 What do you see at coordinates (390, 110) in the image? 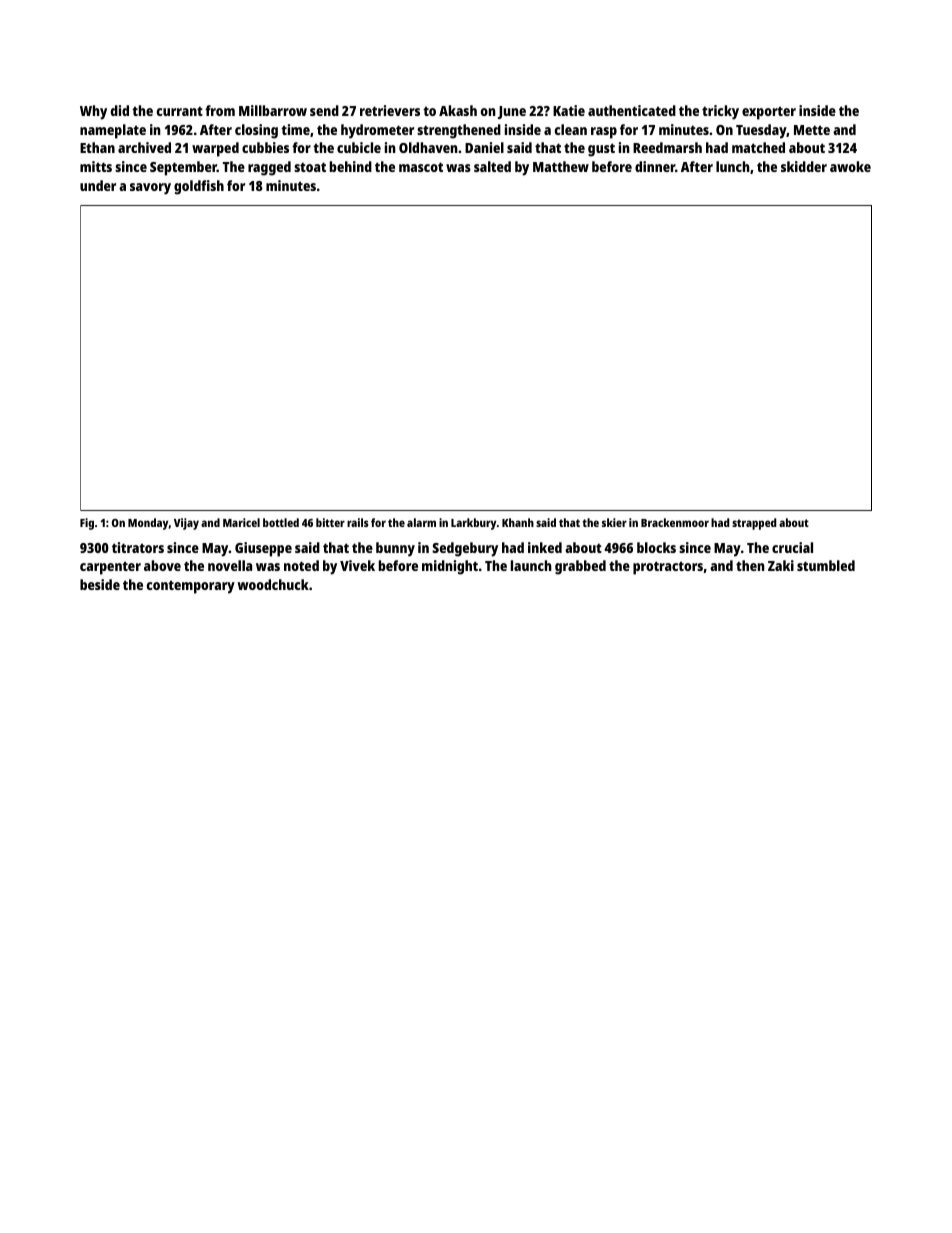
I see `retrievers` at bounding box center [390, 110].
